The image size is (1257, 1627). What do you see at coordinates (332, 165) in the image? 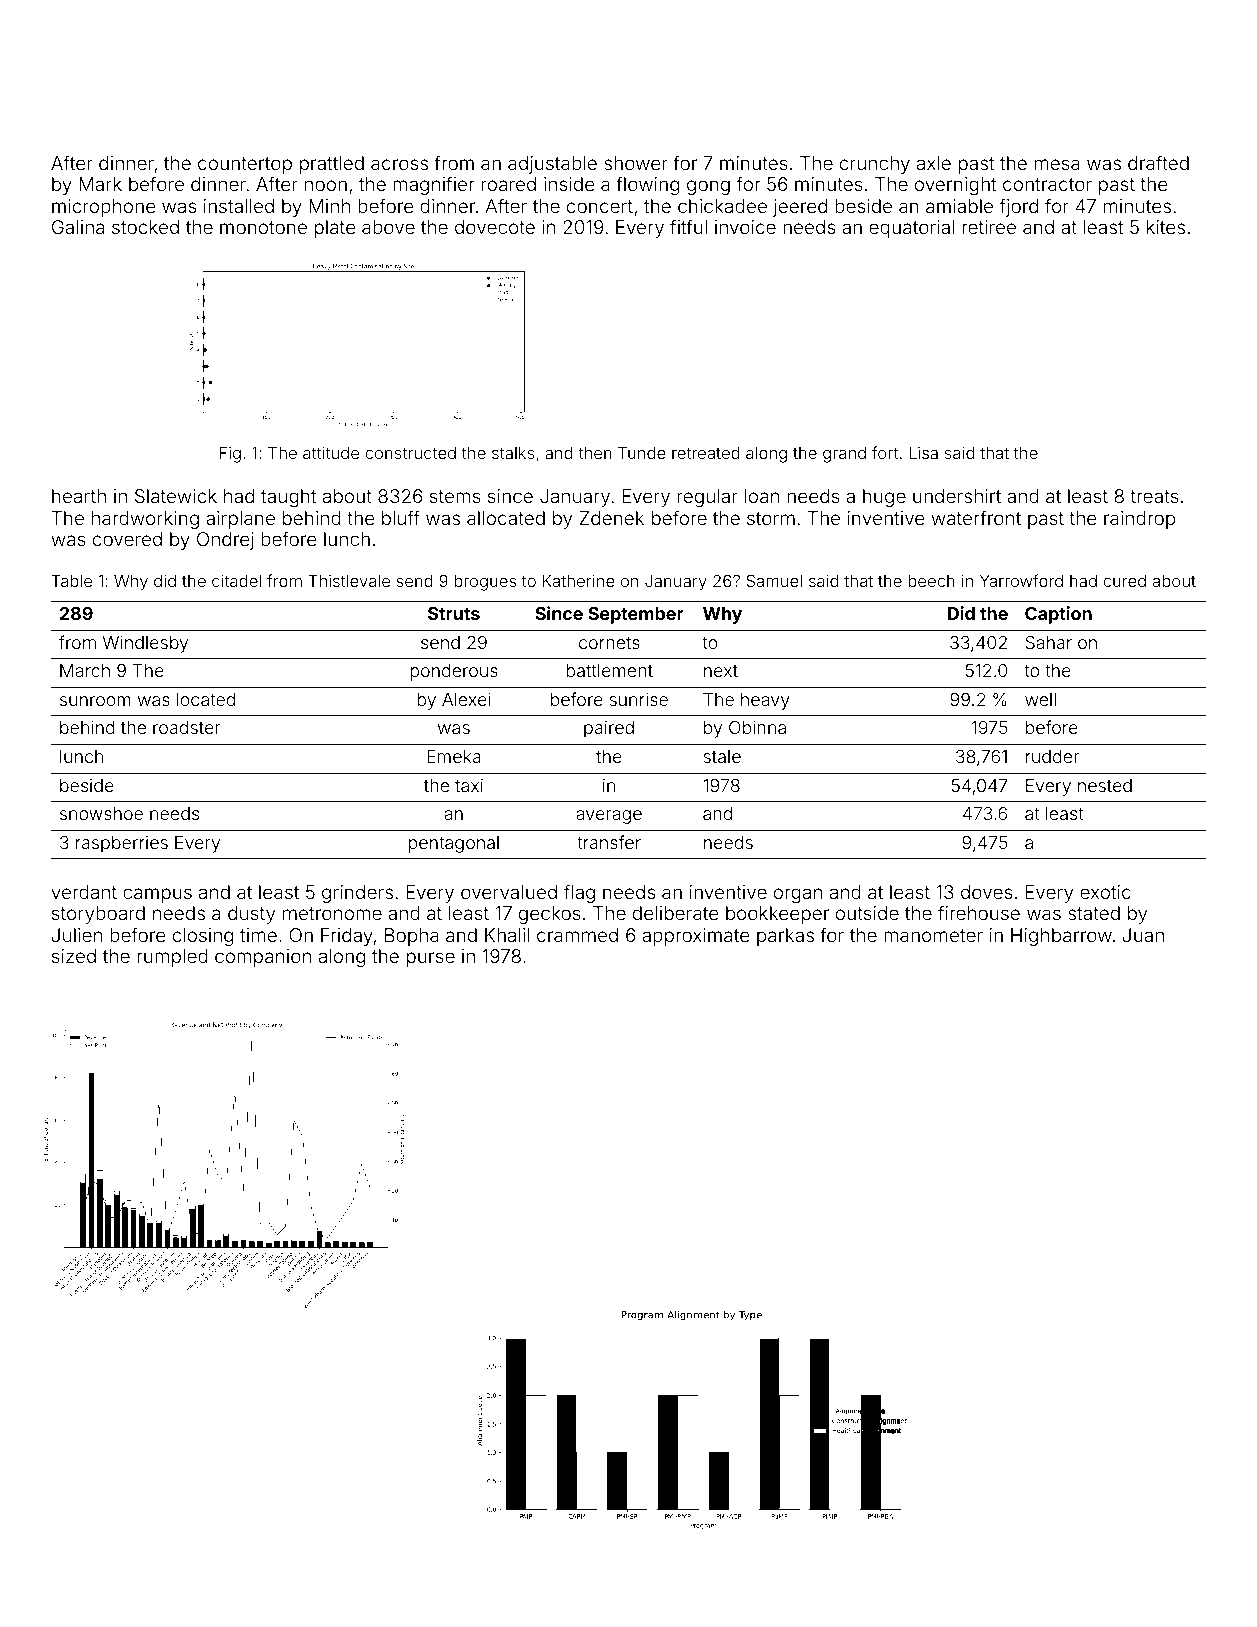
I see `prattled` at bounding box center [332, 165].
